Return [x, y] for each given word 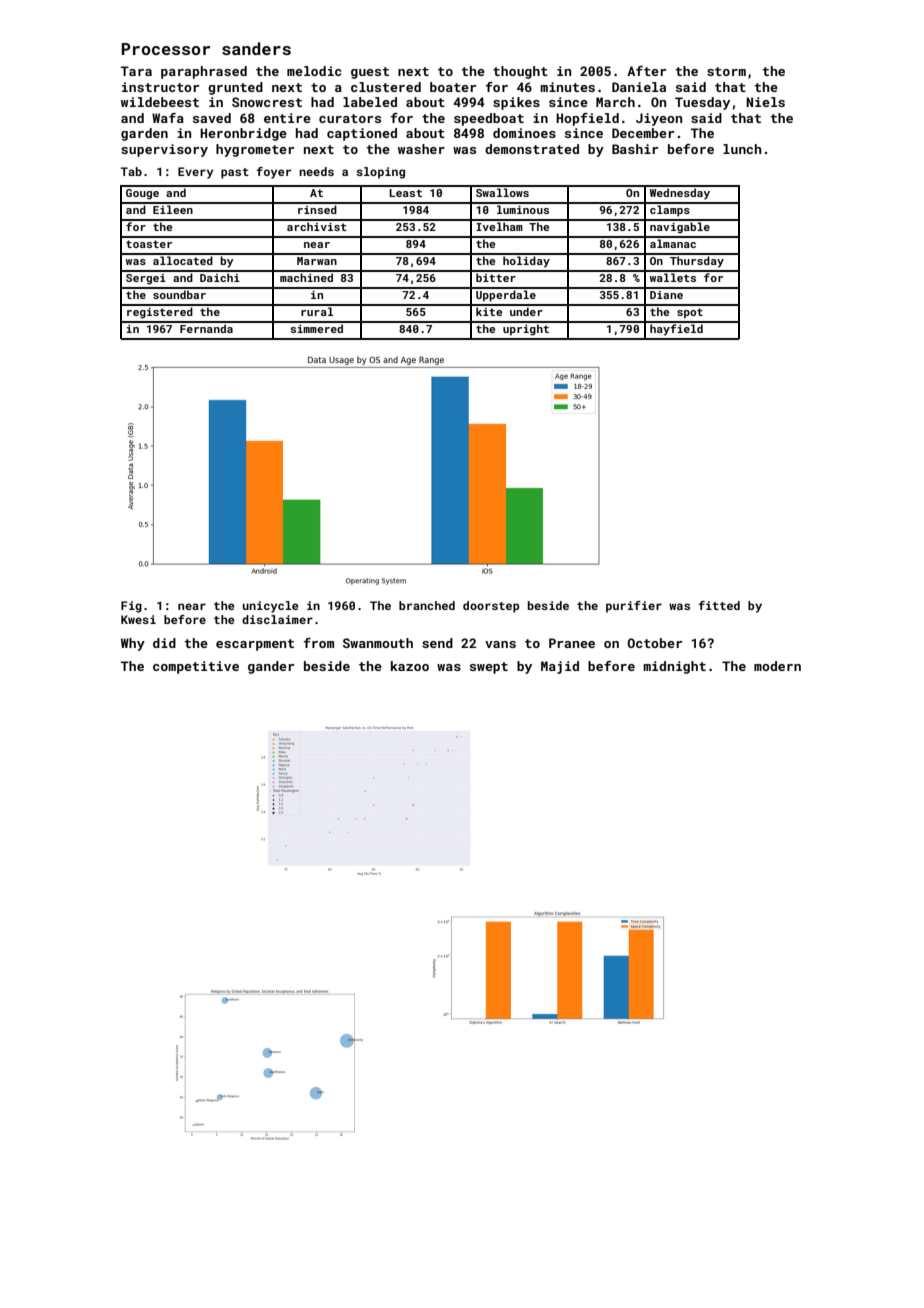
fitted [719, 605]
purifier [634, 607]
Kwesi [138, 619]
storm [726, 71]
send [437, 643]
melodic [314, 71]
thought [520, 72]
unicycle [271, 607]
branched [427, 605]
